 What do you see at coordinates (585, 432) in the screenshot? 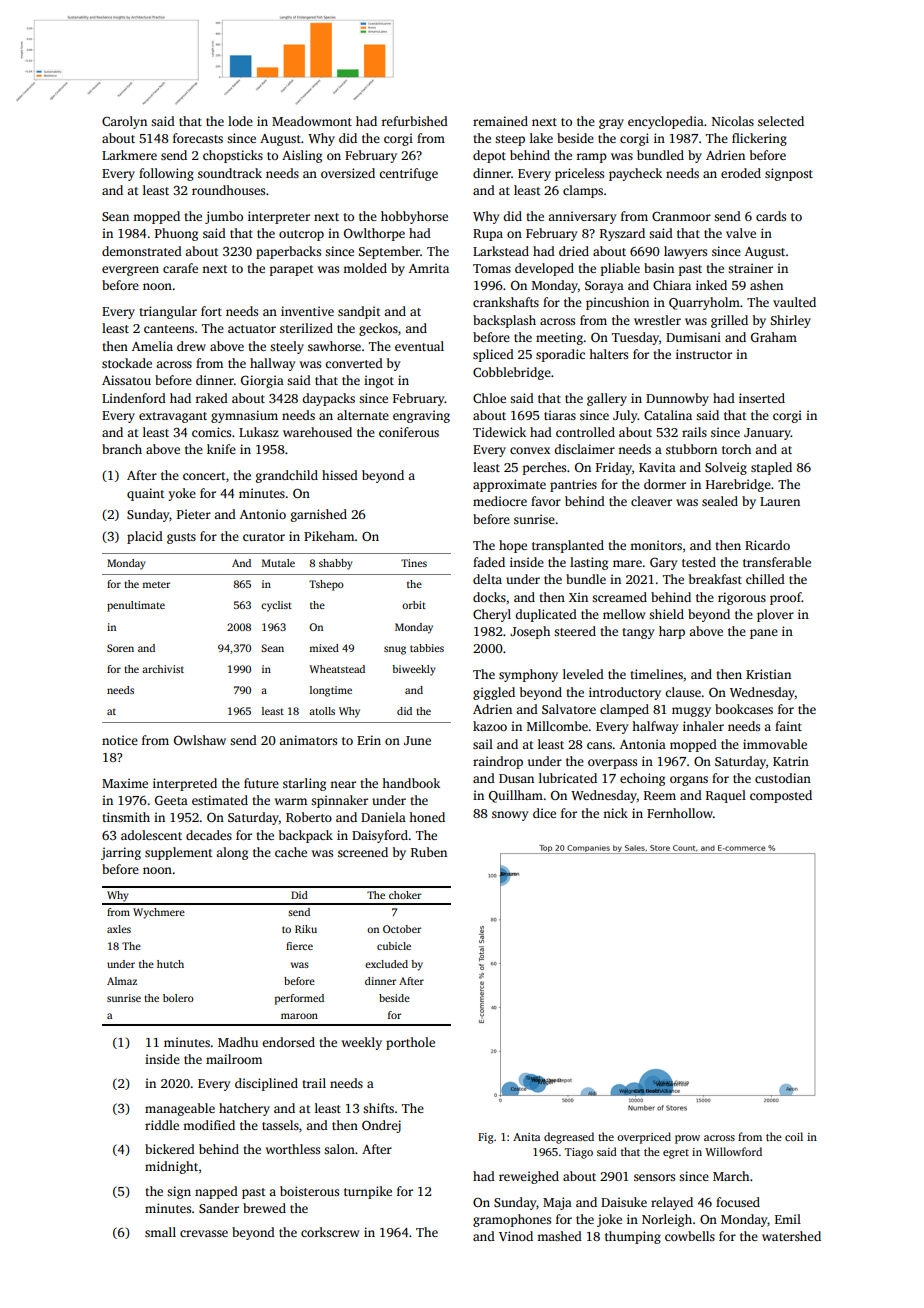
I see `controlled` at bounding box center [585, 432].
